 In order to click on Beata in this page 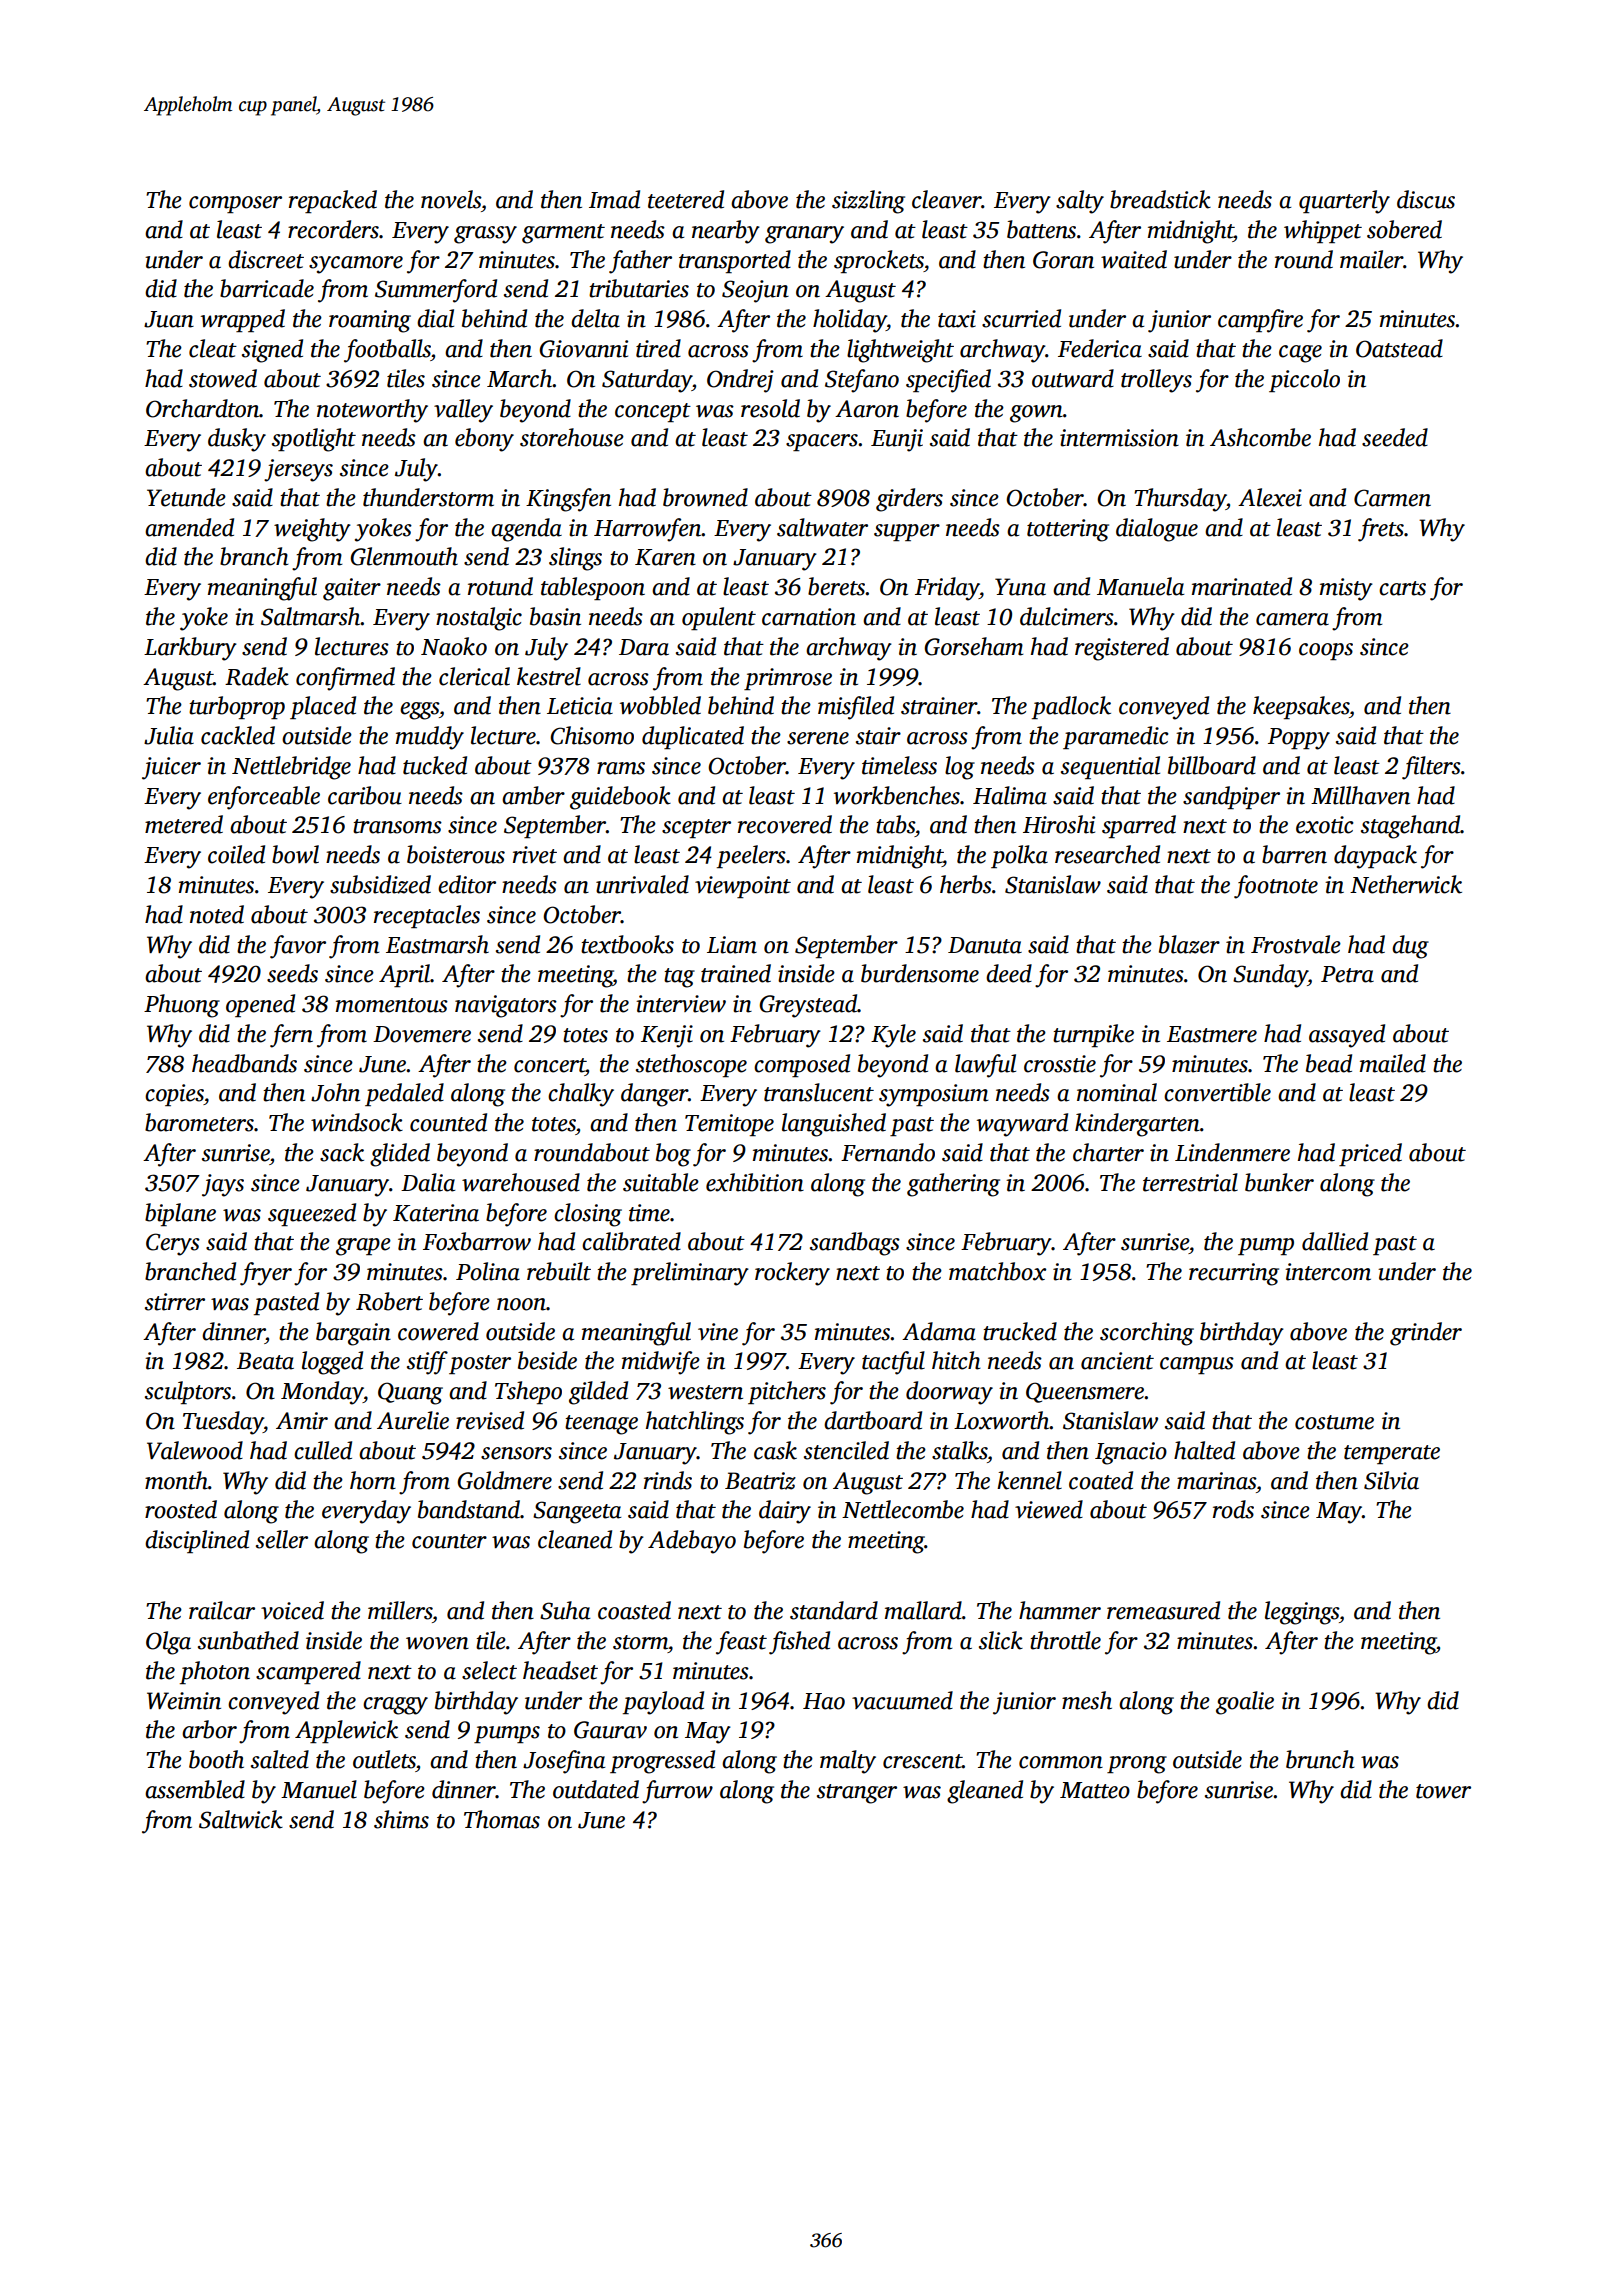, I will do `click(265, 1361)`.
